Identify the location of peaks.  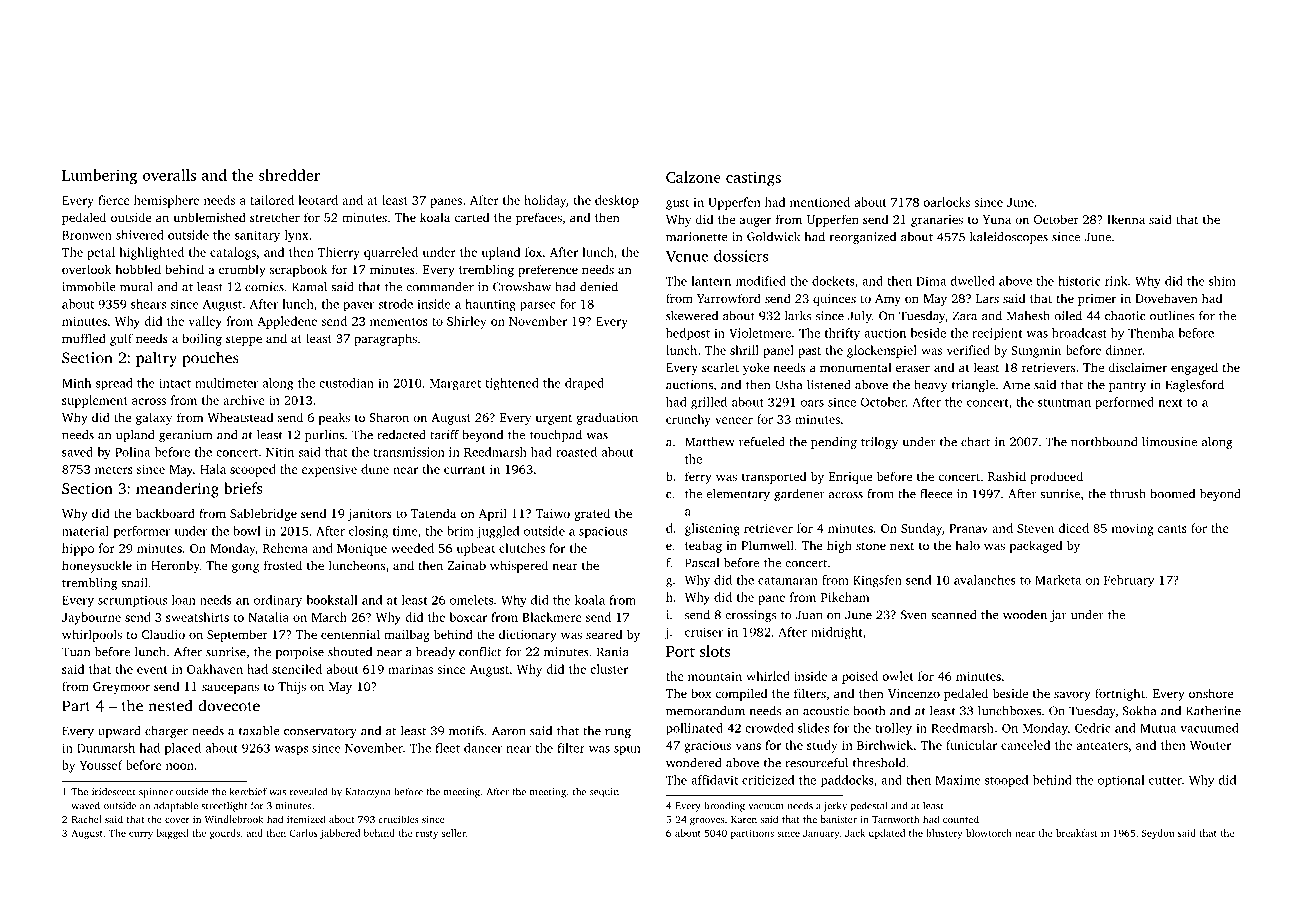
(334, 418).
